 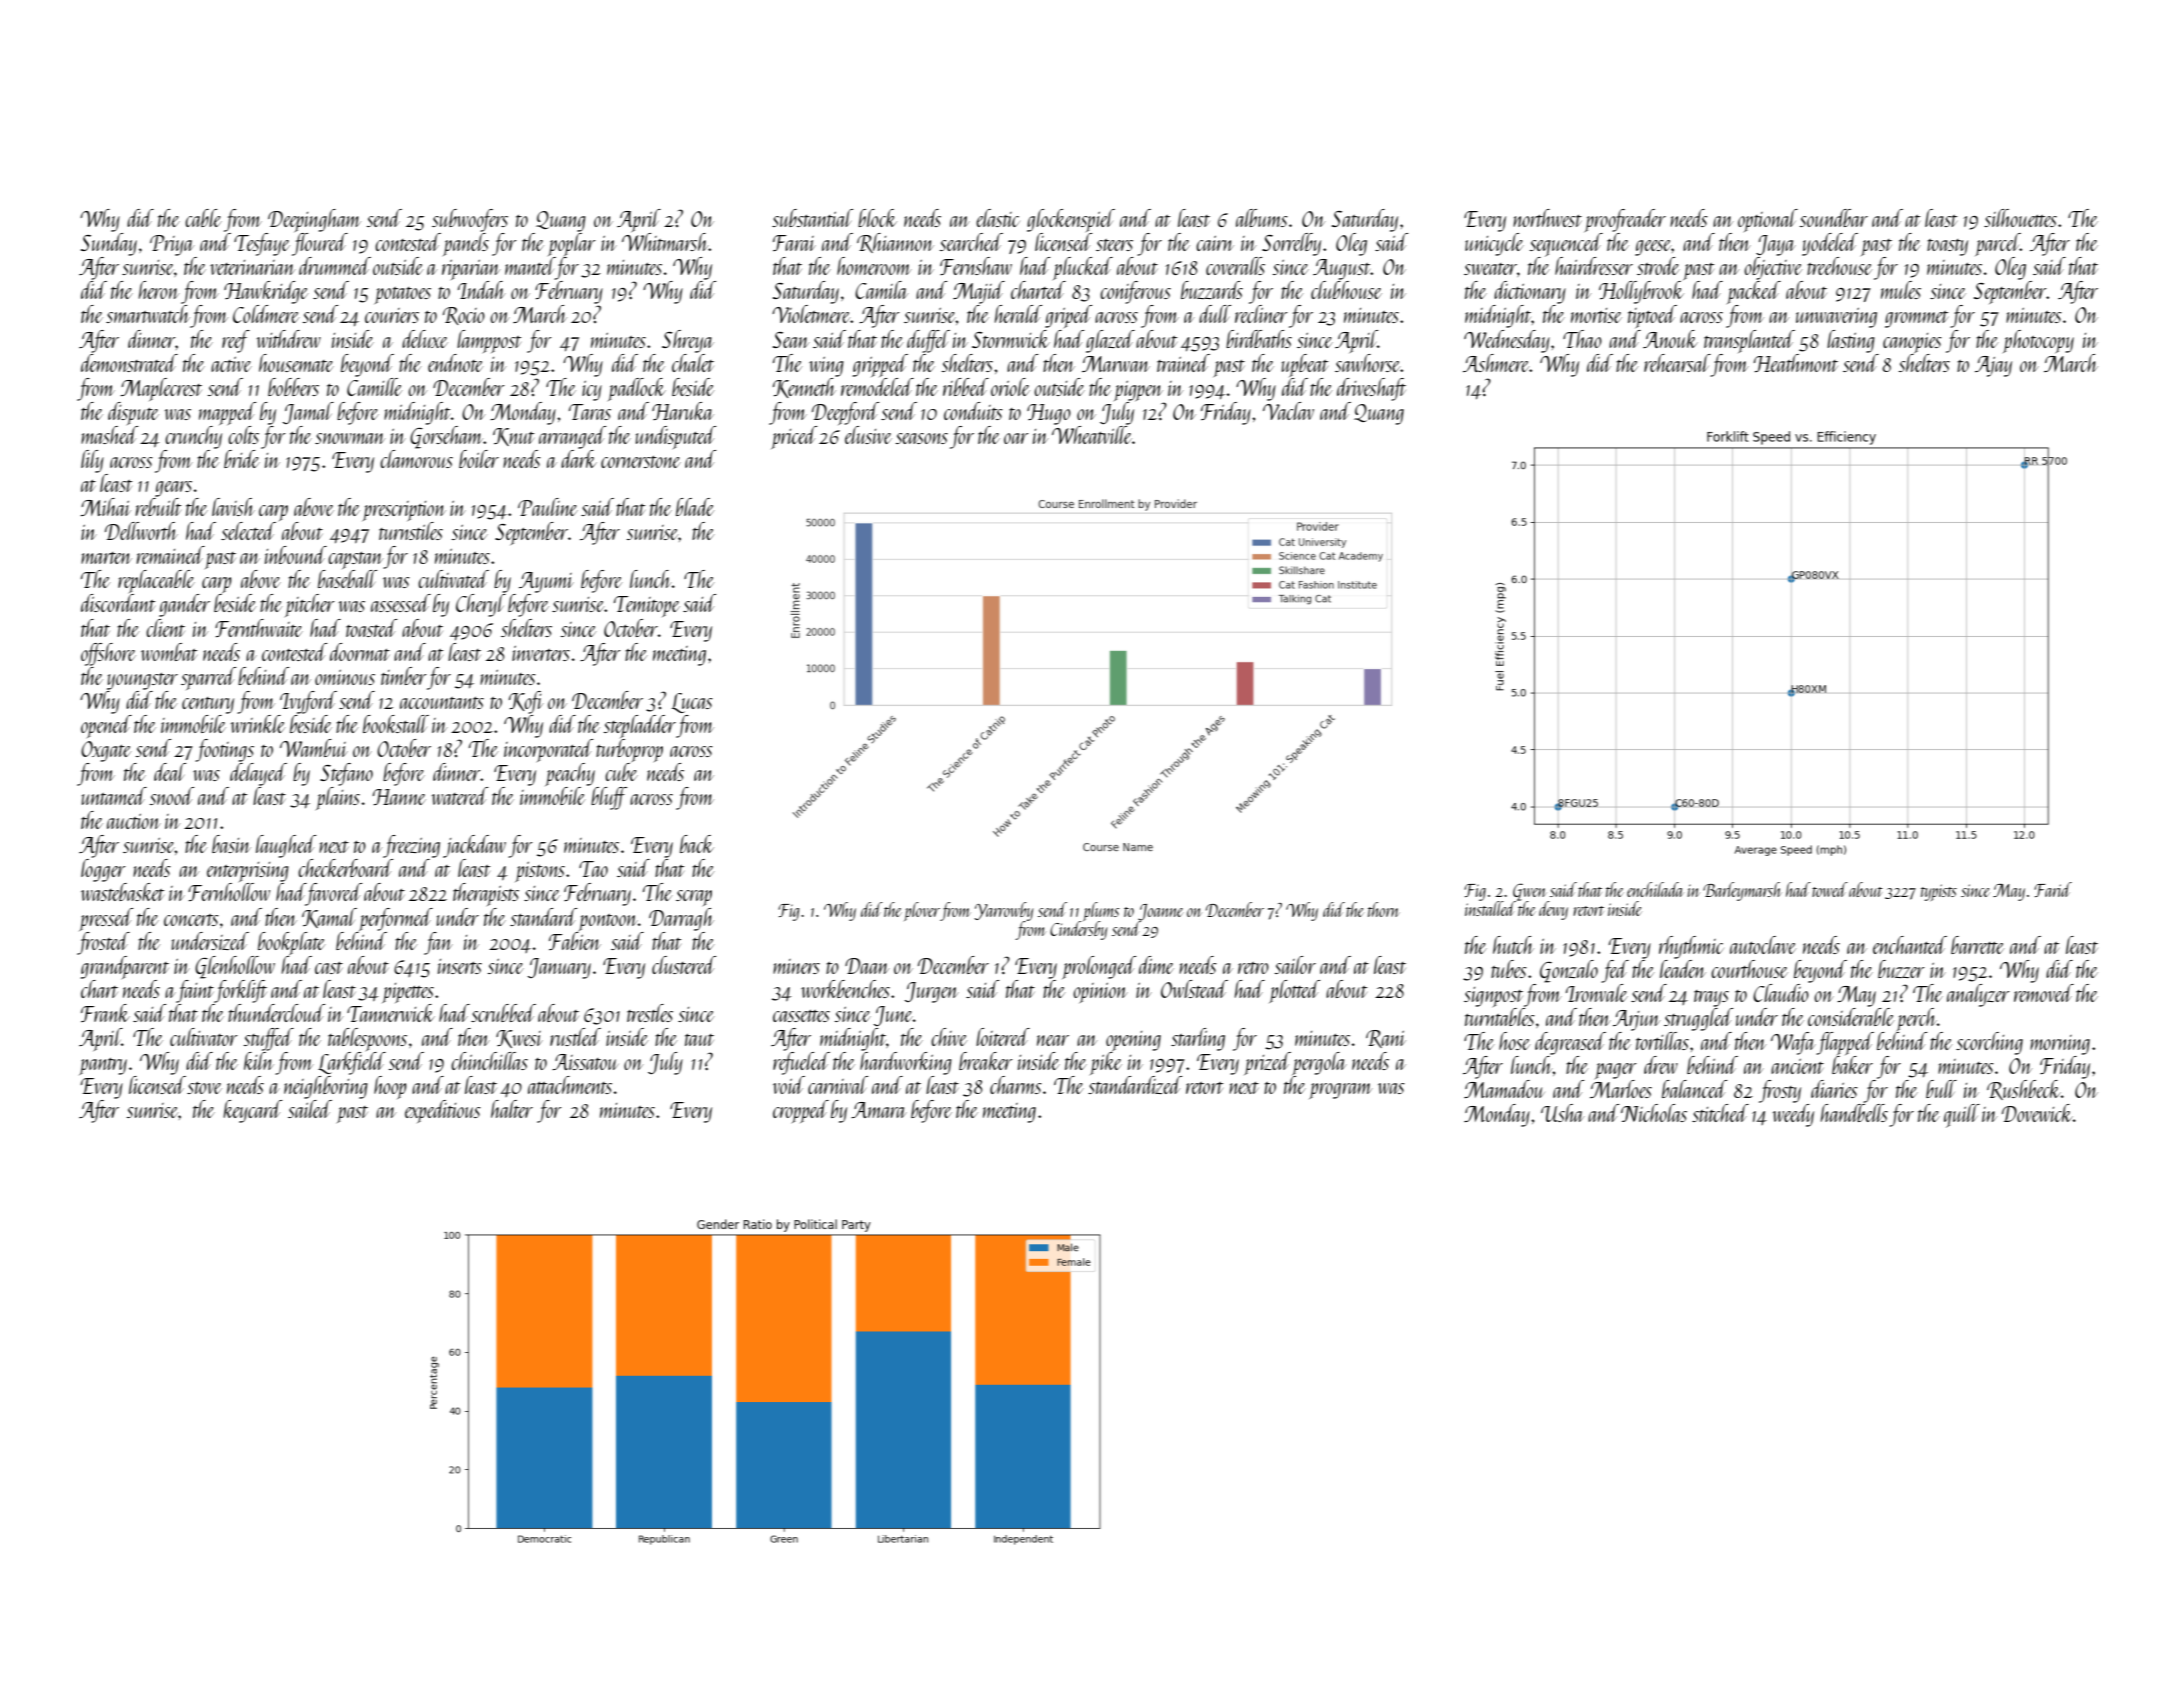 What do you see at coordinates (585, 1062) in the document?
I see `Aissatou` at bounding box center [585, 1062].
